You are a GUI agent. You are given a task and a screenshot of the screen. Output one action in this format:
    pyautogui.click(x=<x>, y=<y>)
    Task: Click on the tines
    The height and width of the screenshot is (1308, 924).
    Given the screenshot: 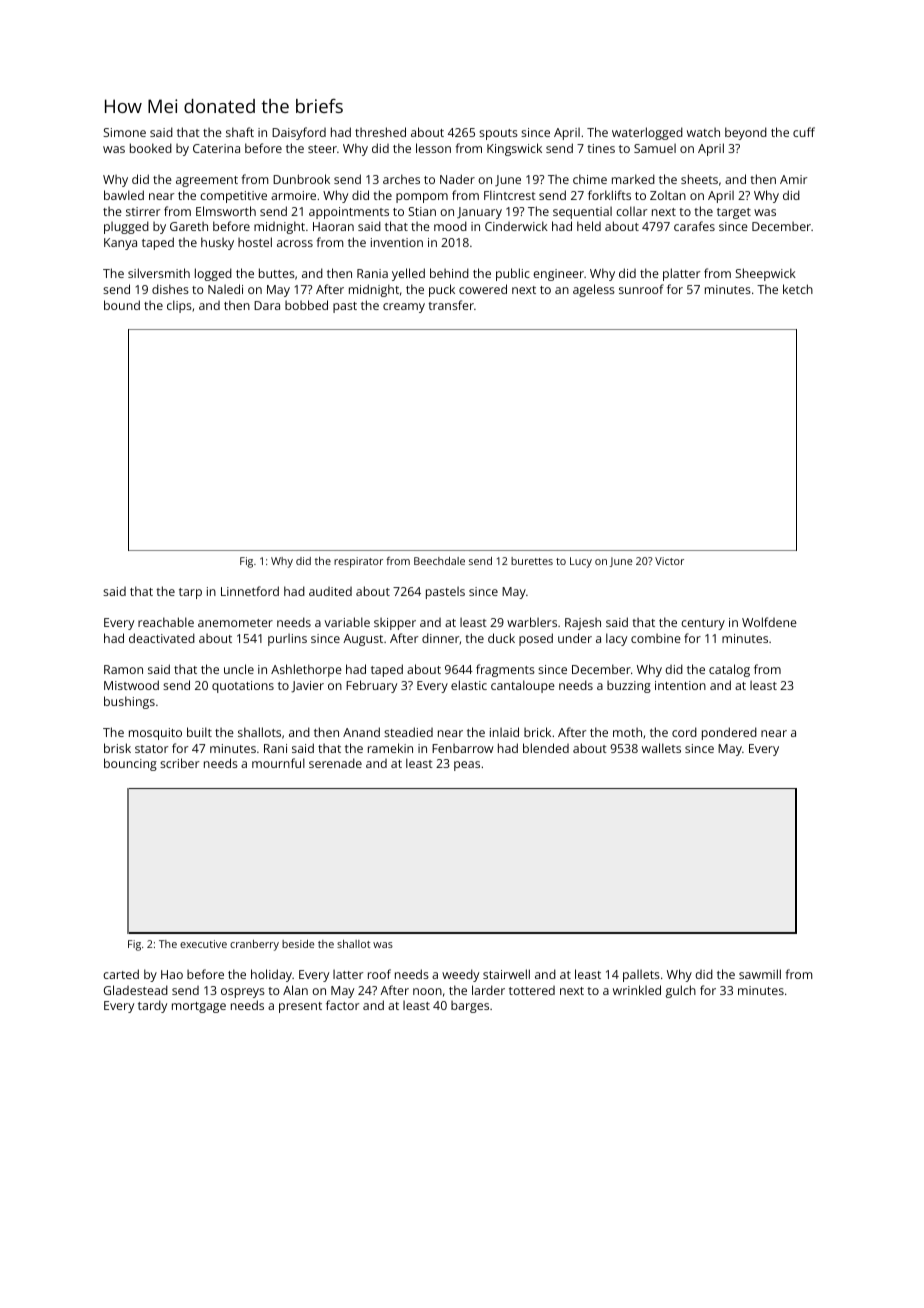 What is the action you would take?
    pyautogui.click(x=601, y=148)
